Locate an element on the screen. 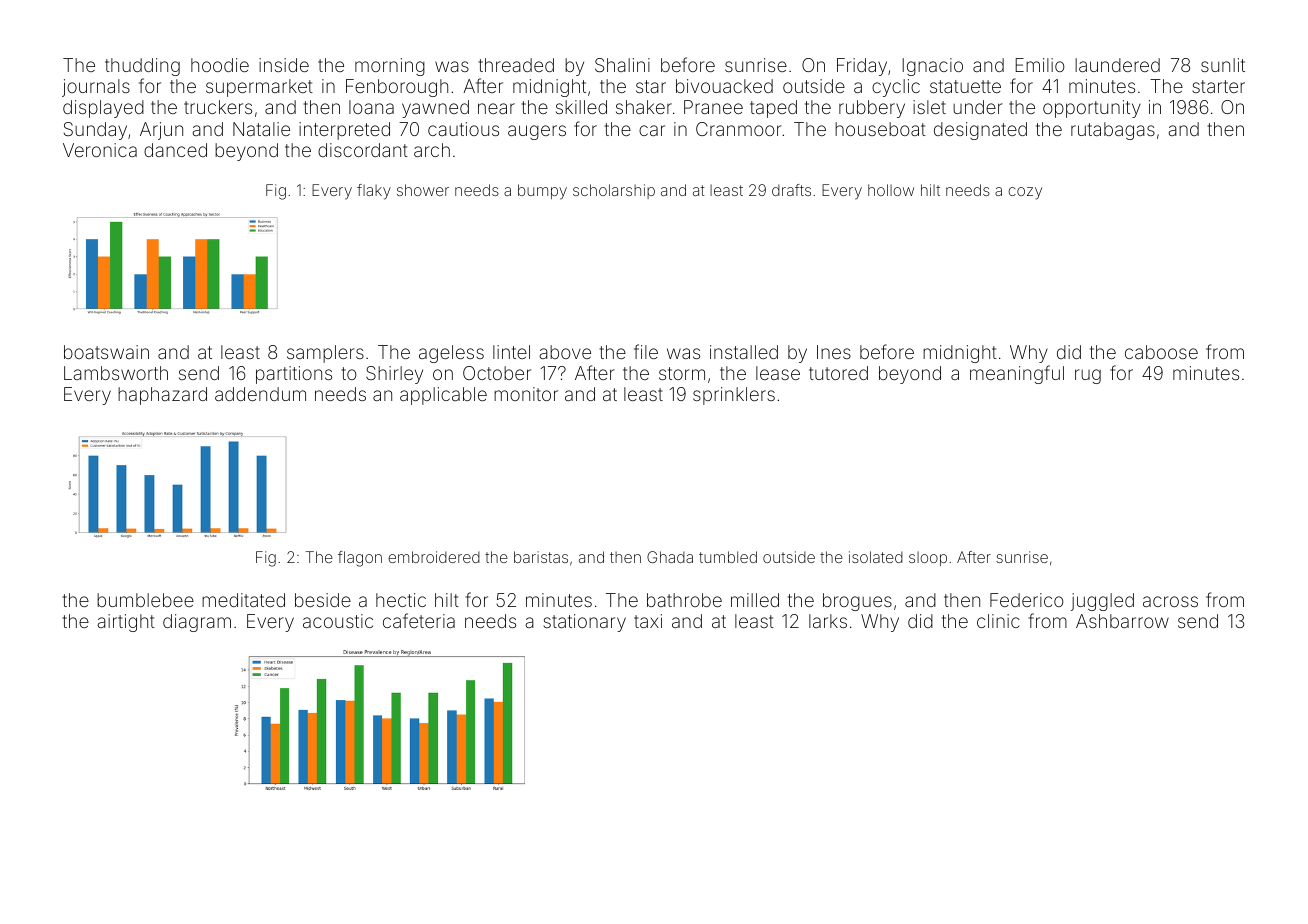 This screenshot has width=1308, height=924. above is located at coordinates (565, 352).
